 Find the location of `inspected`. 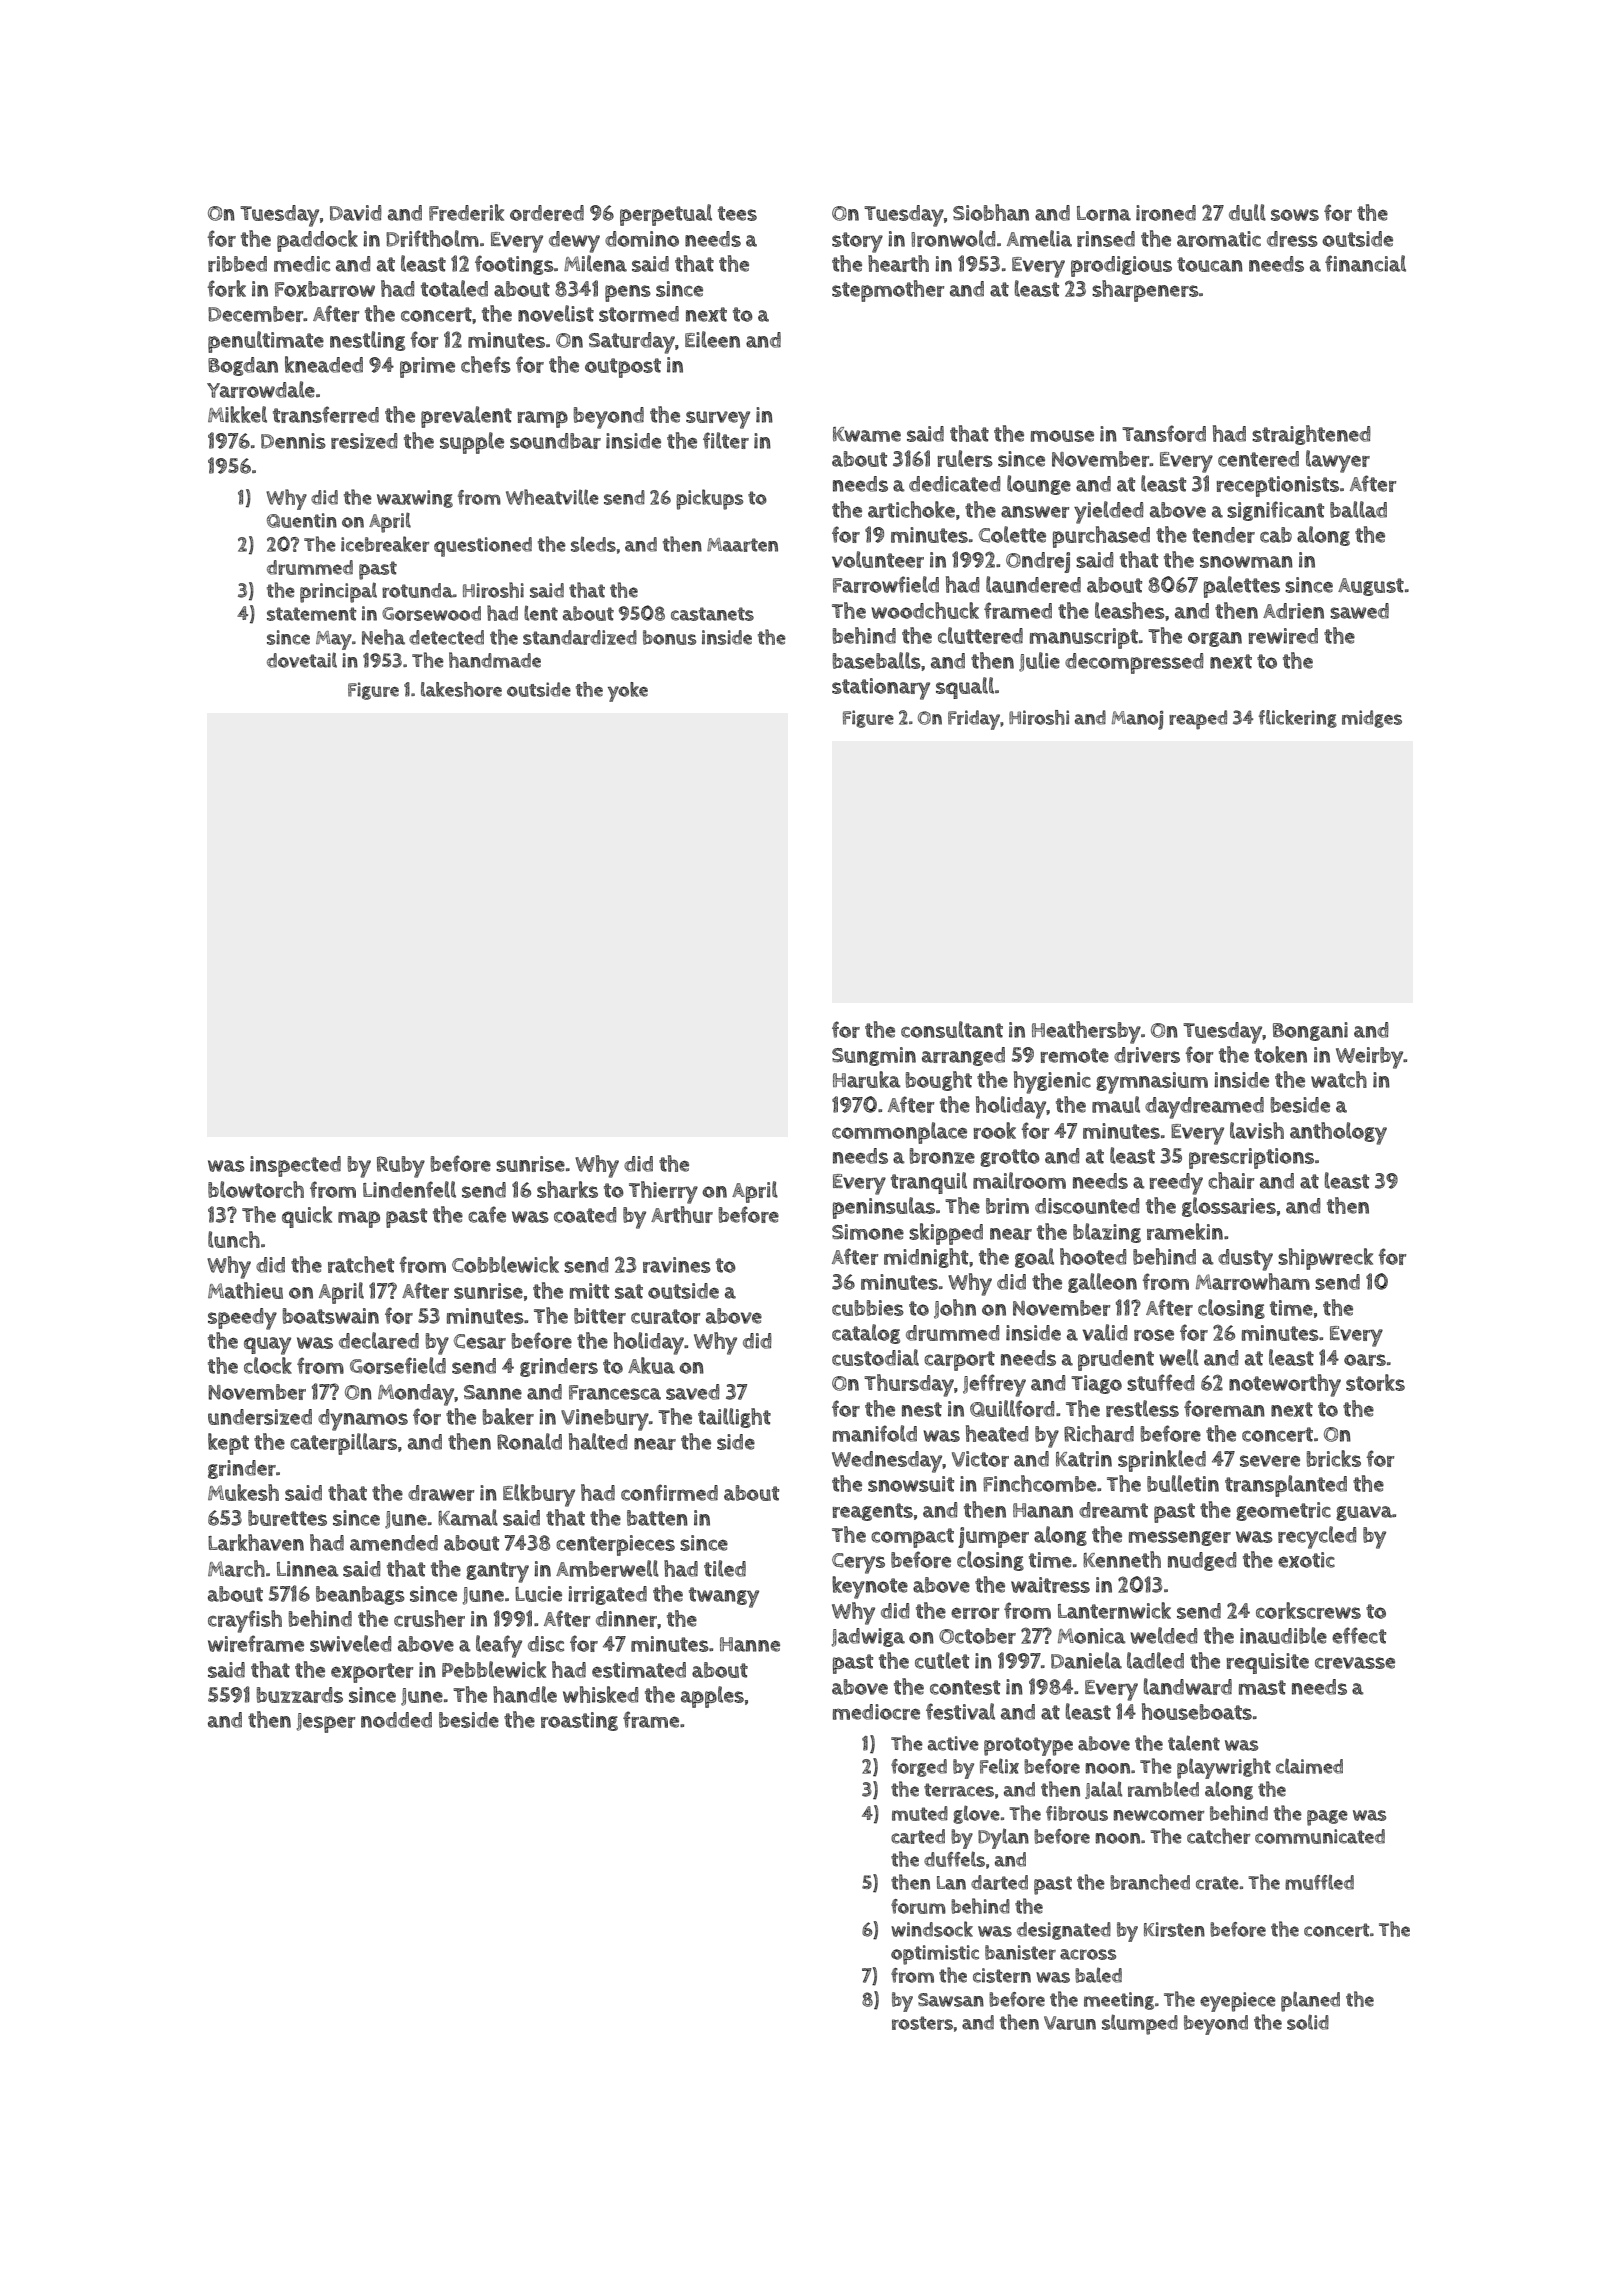

inspected is located at coordinates (295, 1166).
